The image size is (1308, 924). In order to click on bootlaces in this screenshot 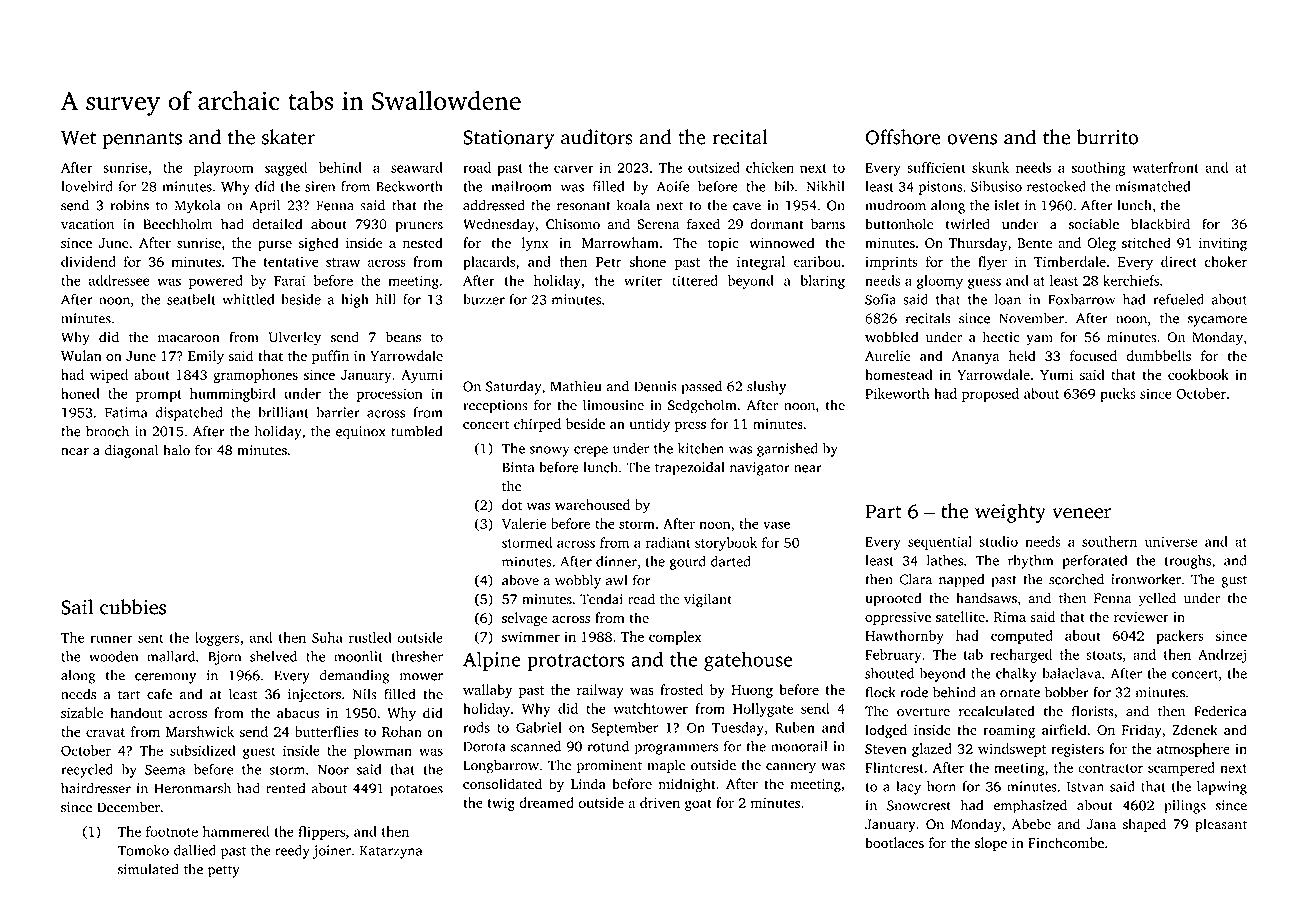, I will do `click(894, 842)`.
